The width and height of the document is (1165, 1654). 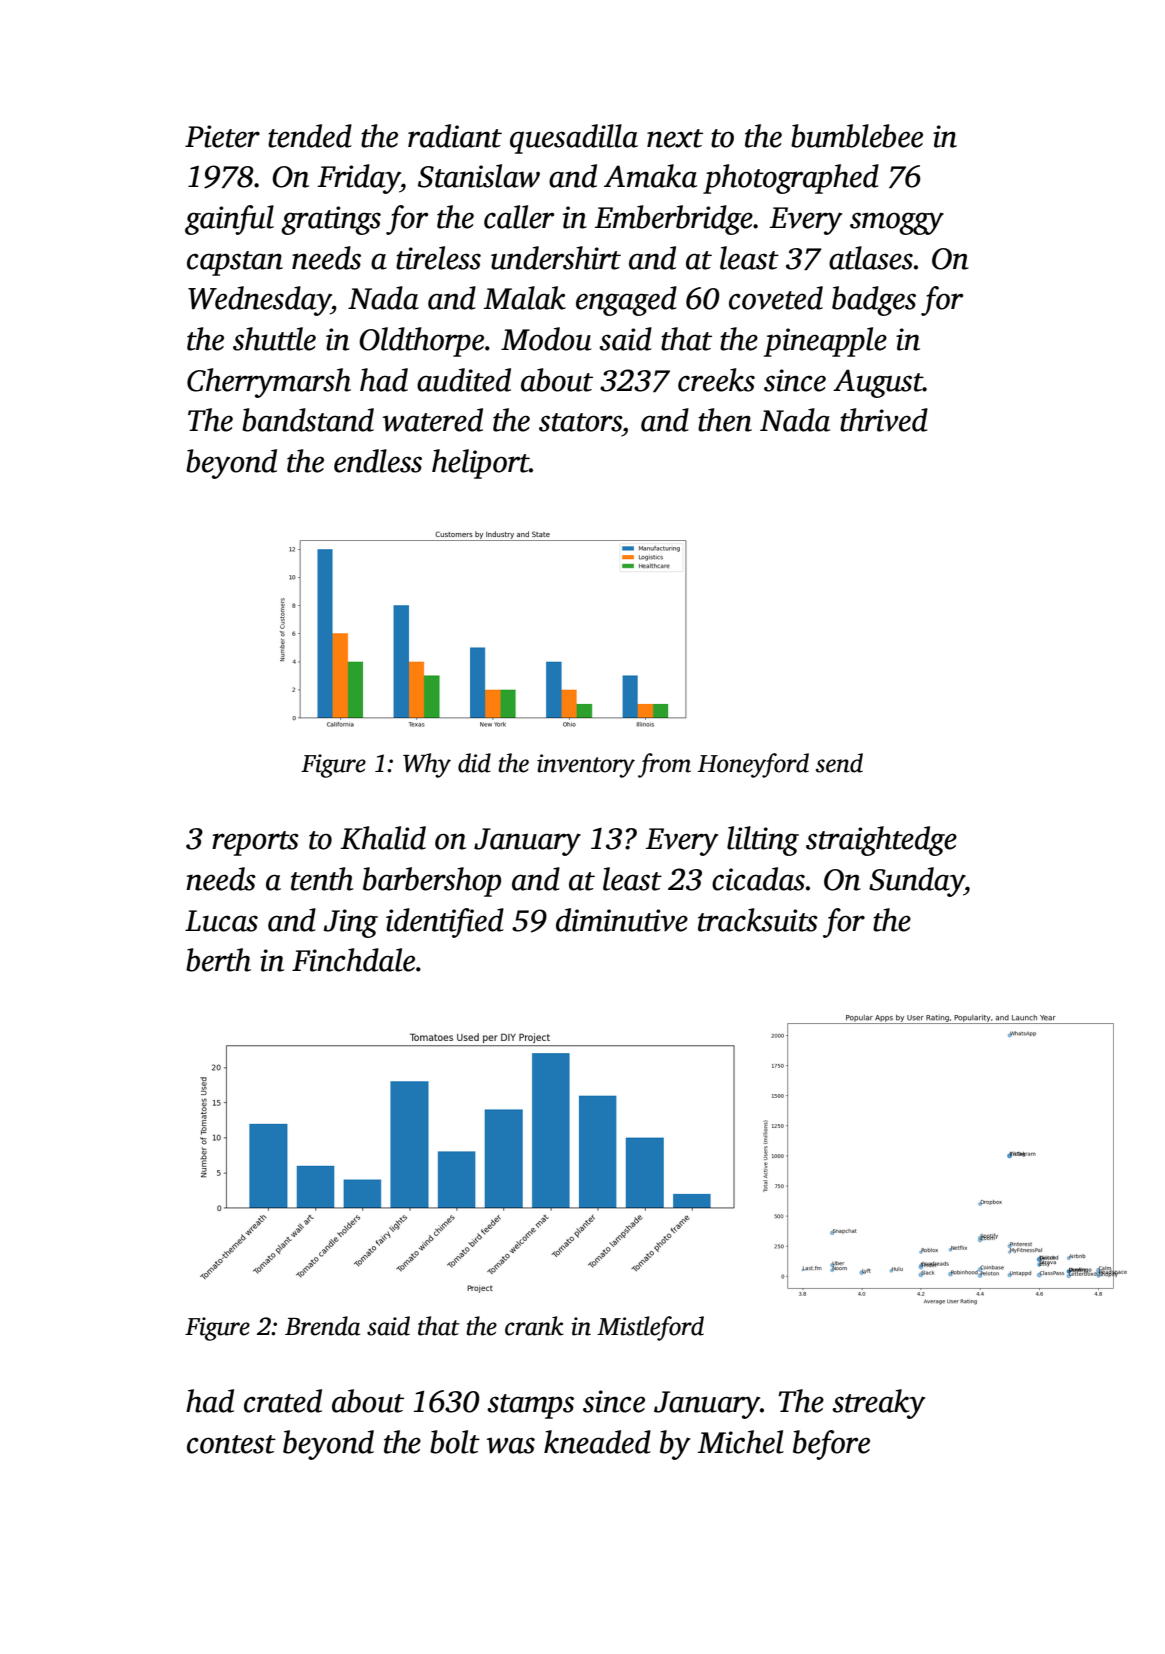 I want to click on diminutive, so click(x=622, y=920).
